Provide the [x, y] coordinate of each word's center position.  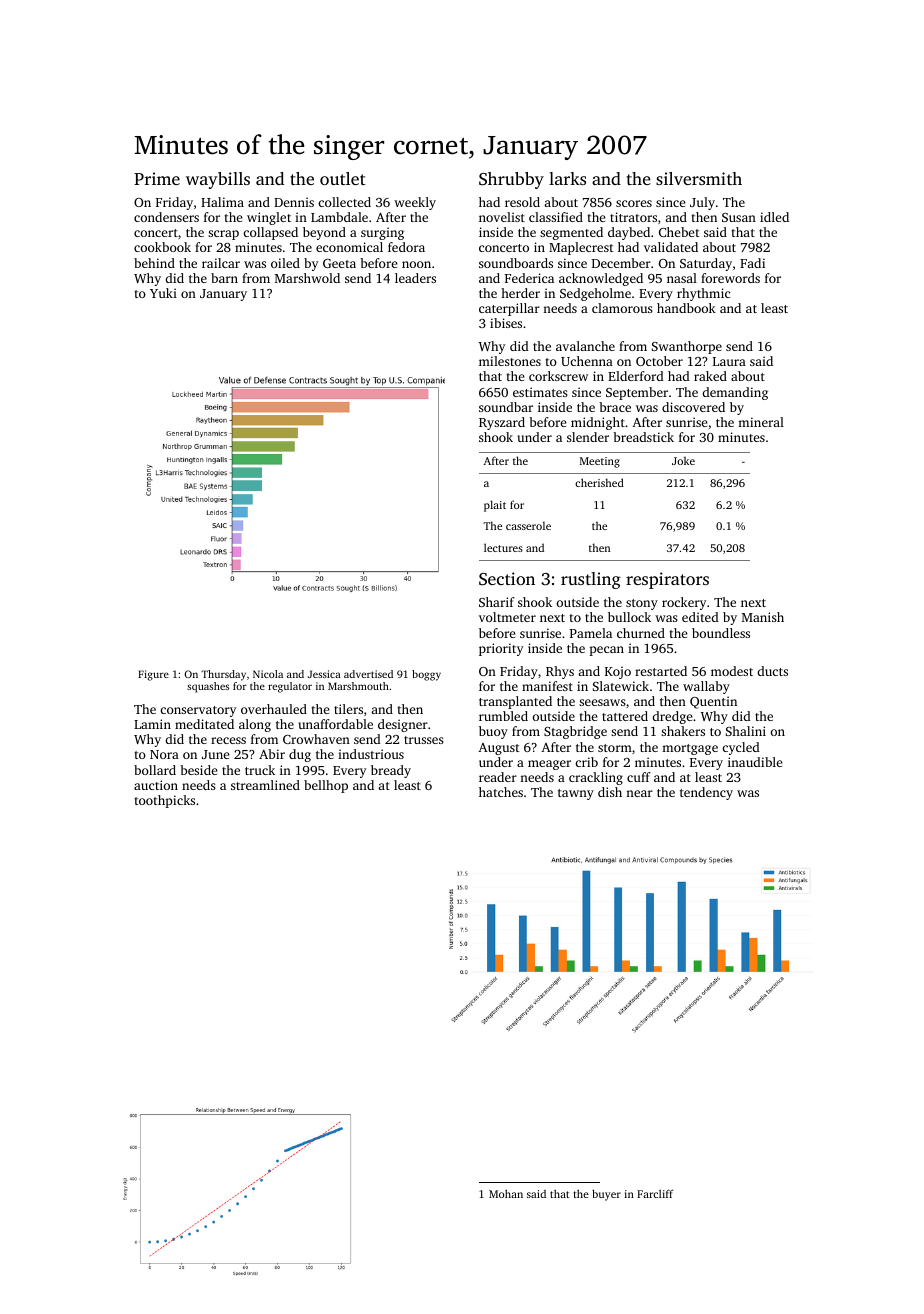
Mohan [506, 1194]
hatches [501, 792]
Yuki [163, 293]
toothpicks [164, 801]
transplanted [515, 702]
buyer [606, 1195]
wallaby [706, 687]
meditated [204, 724]
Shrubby [511, 180]
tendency [706, 793]
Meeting [600, 462]
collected [344, 202]
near [639, 793]
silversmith [699, 178]
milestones [510, 361]
